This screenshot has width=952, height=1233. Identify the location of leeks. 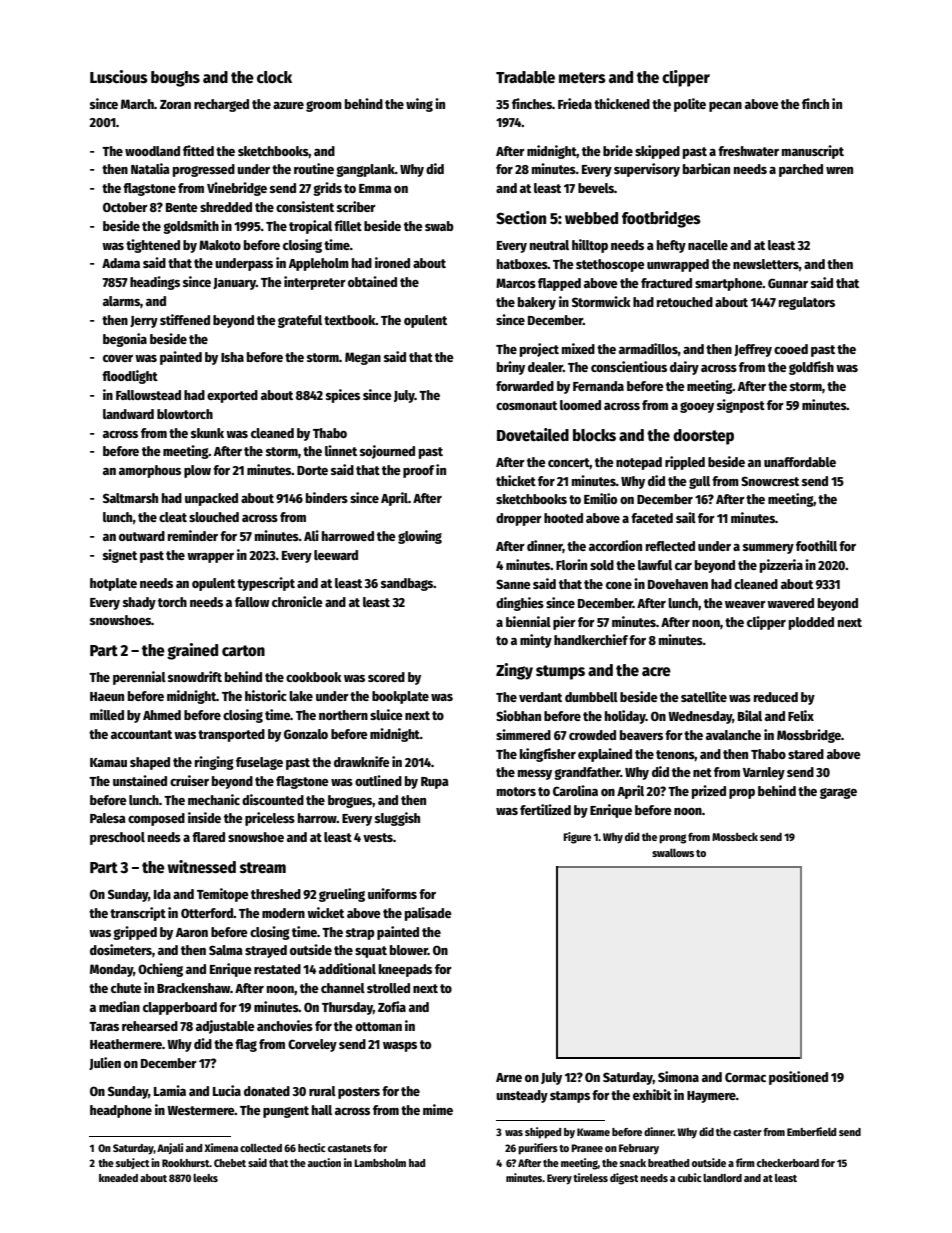
(205, 1178).
